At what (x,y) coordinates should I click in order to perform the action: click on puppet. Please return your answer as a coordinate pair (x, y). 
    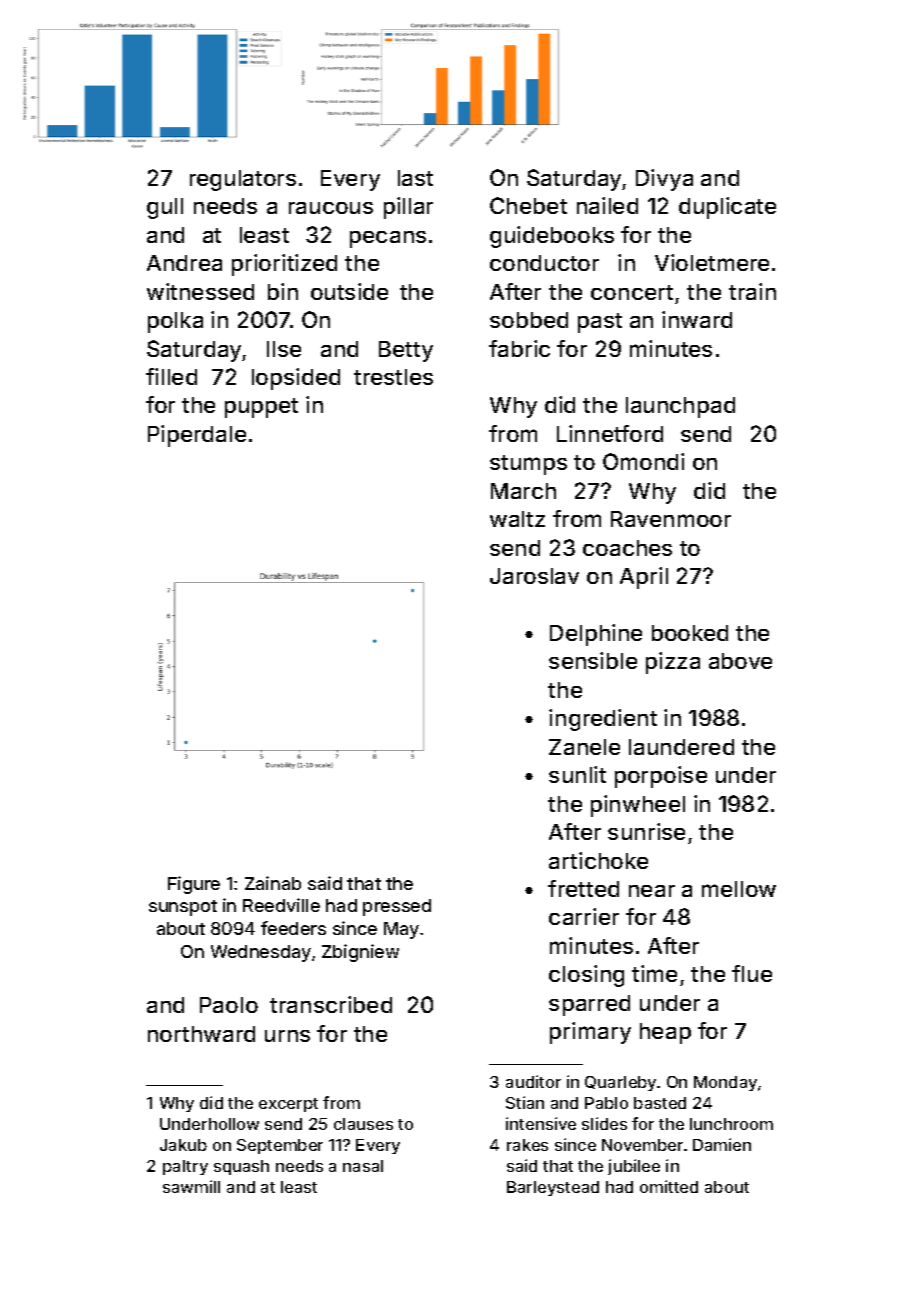
    Looking at the image, I should click on (261, 408).
